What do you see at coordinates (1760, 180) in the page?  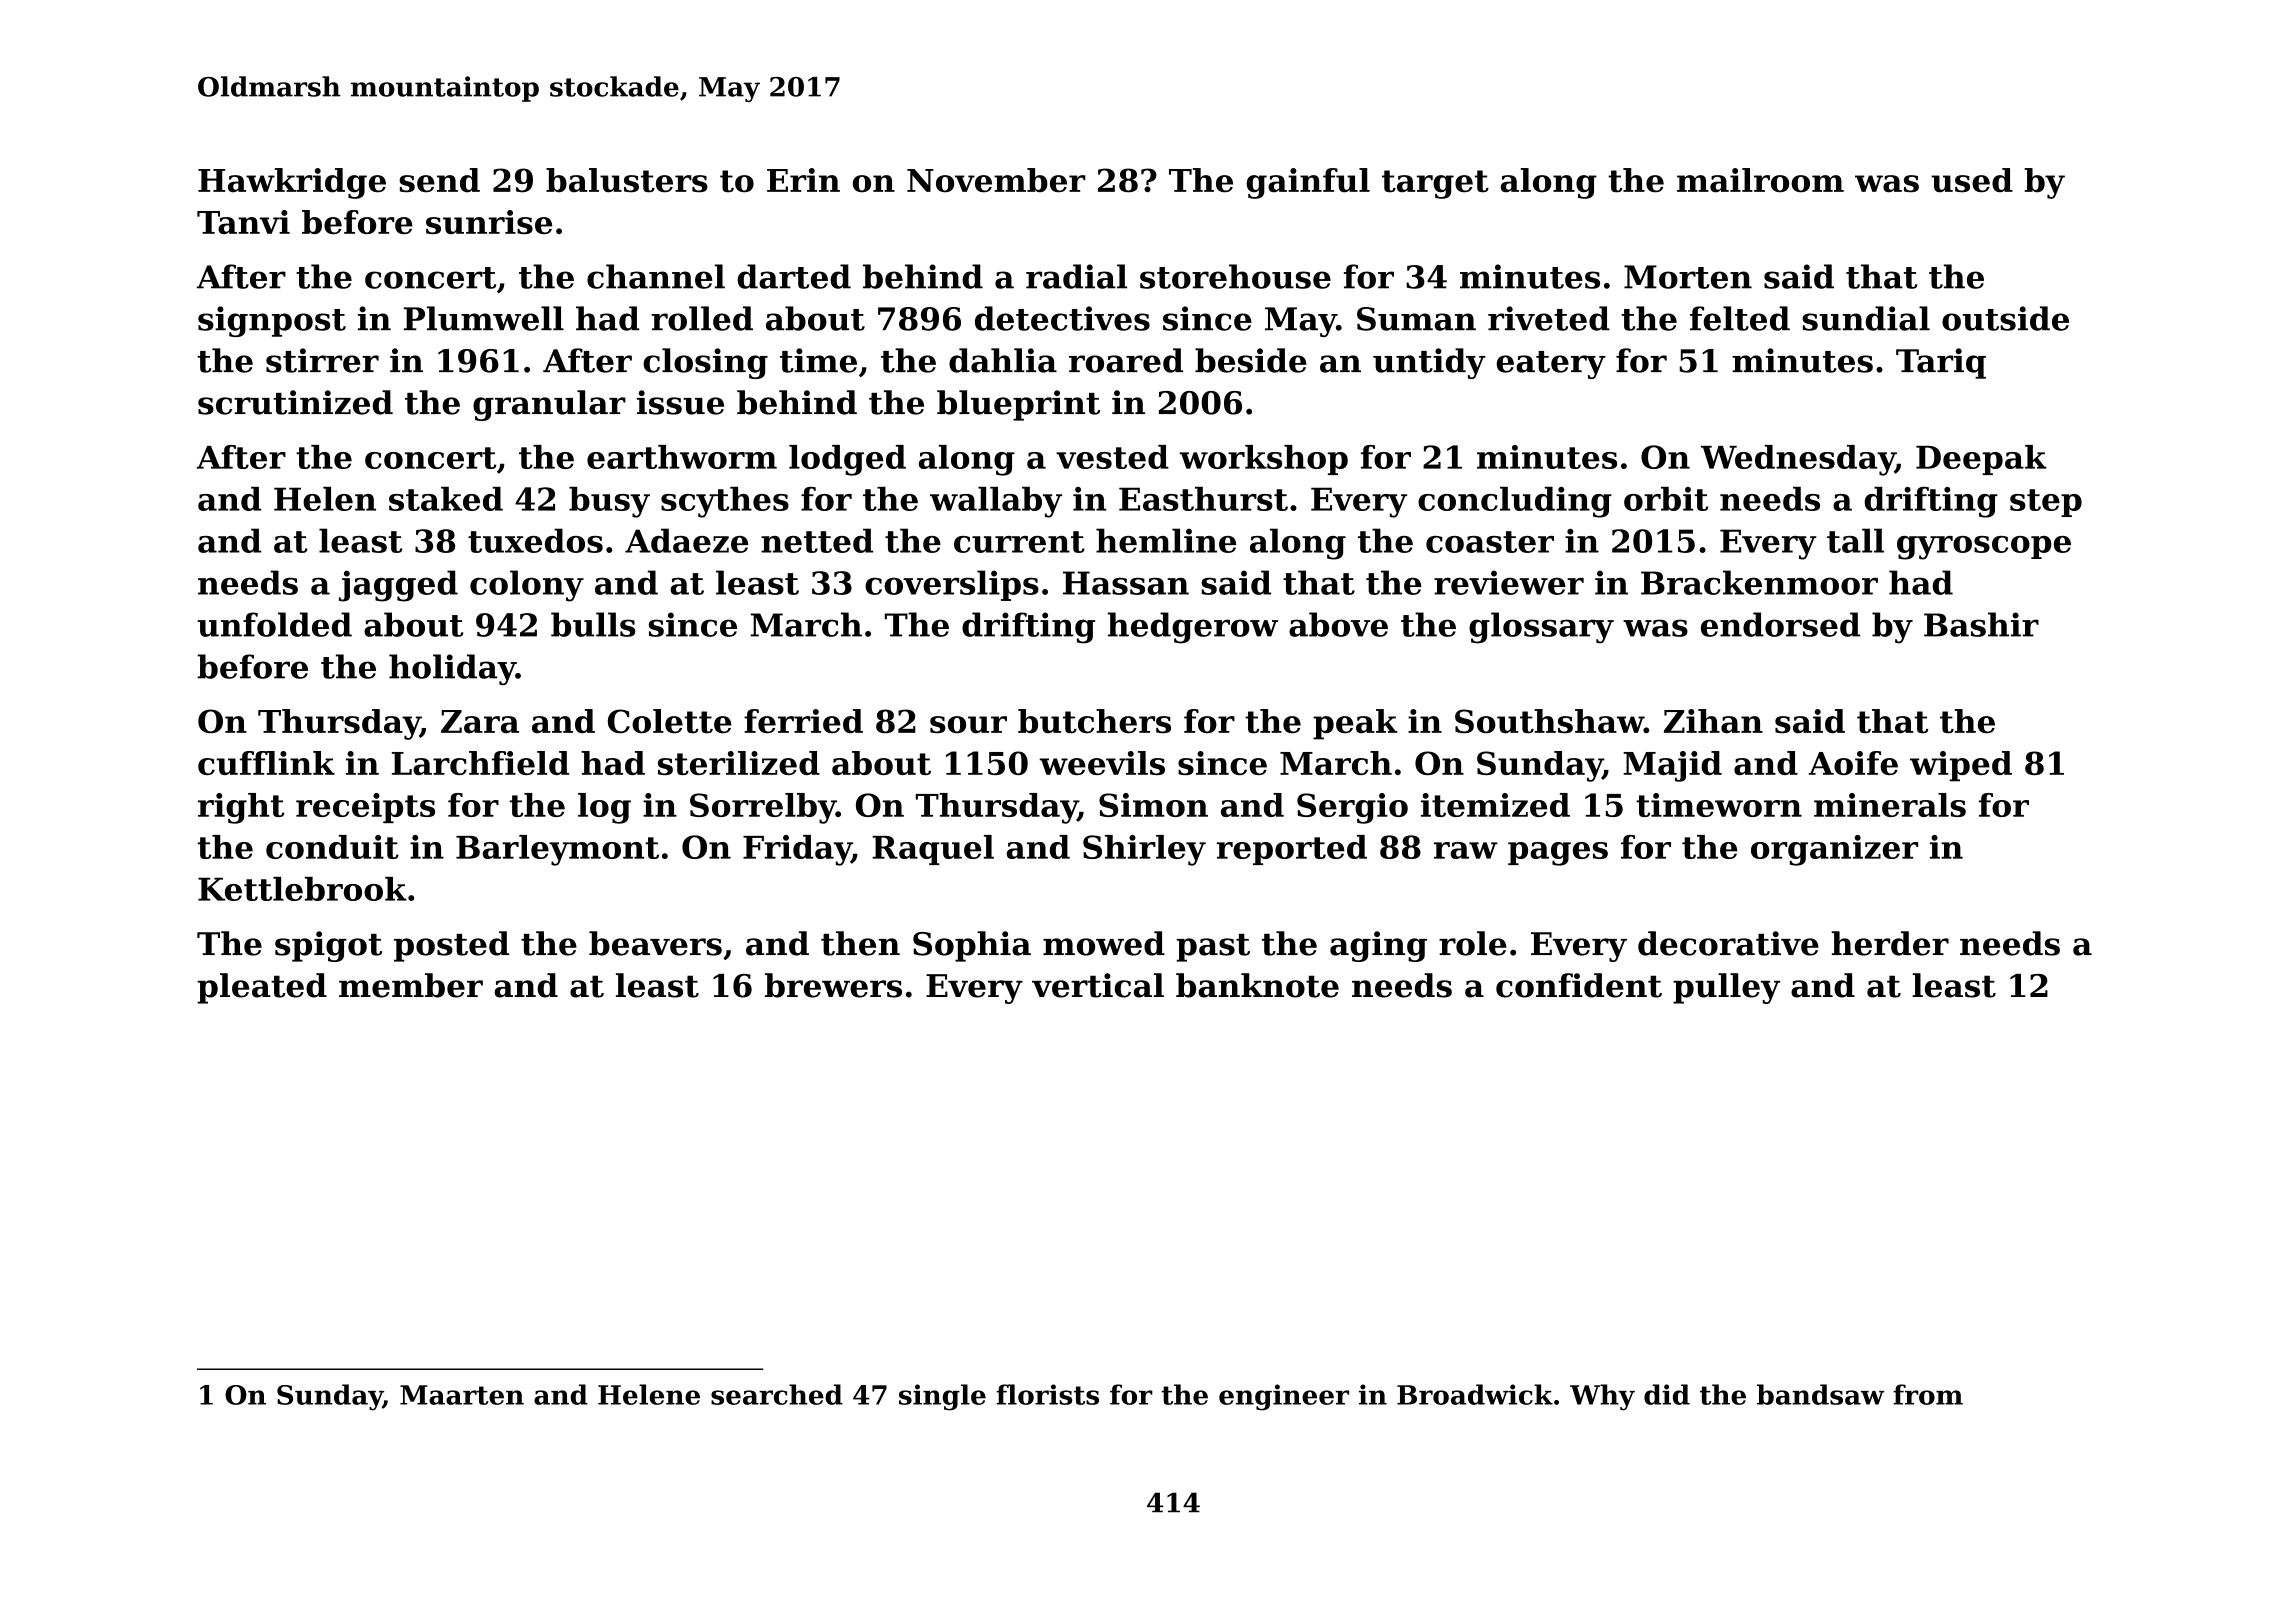 I see `mailroom` at bounding box center [1760, 180].
